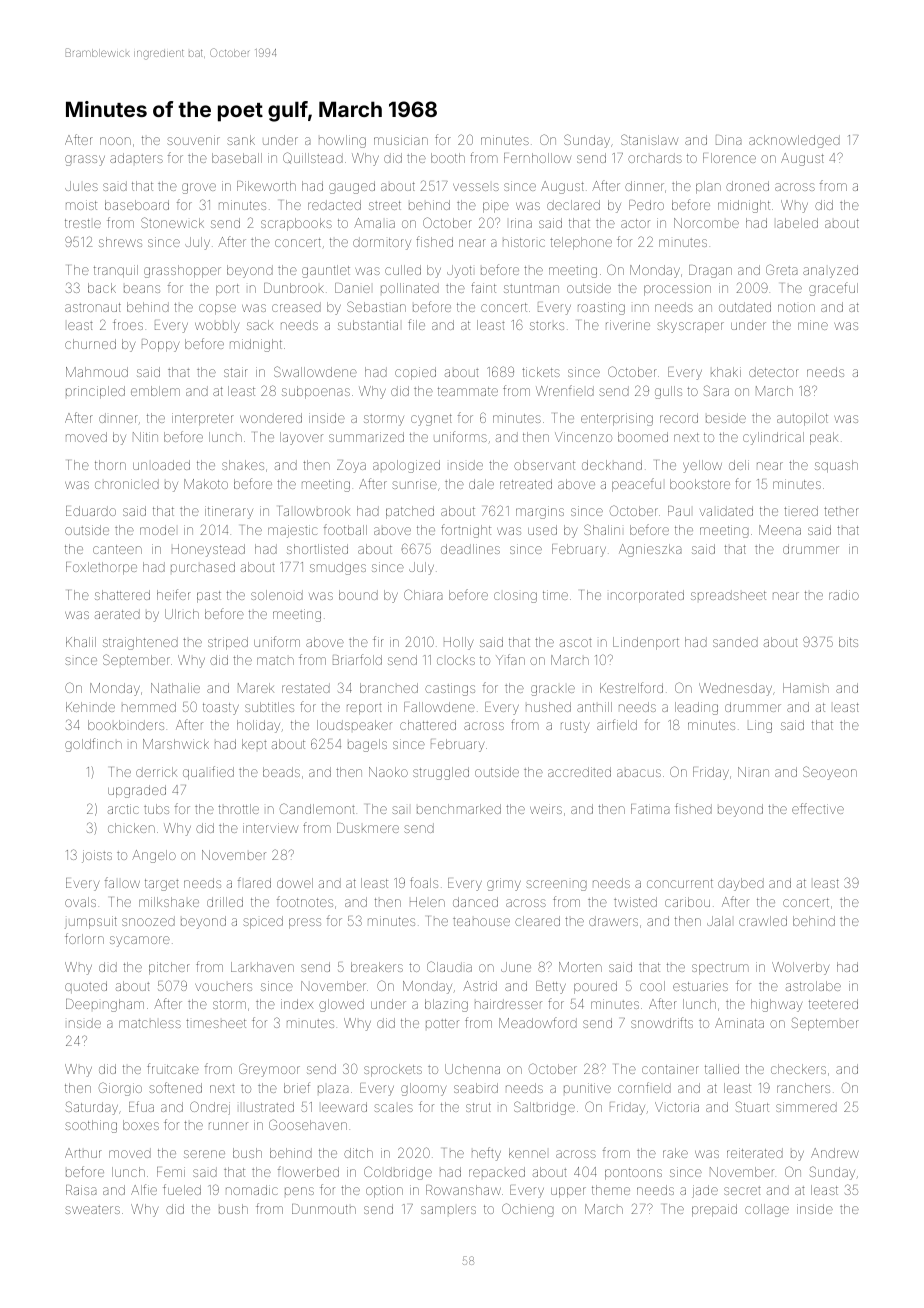  I want to click on musician, so click(401, 140).
